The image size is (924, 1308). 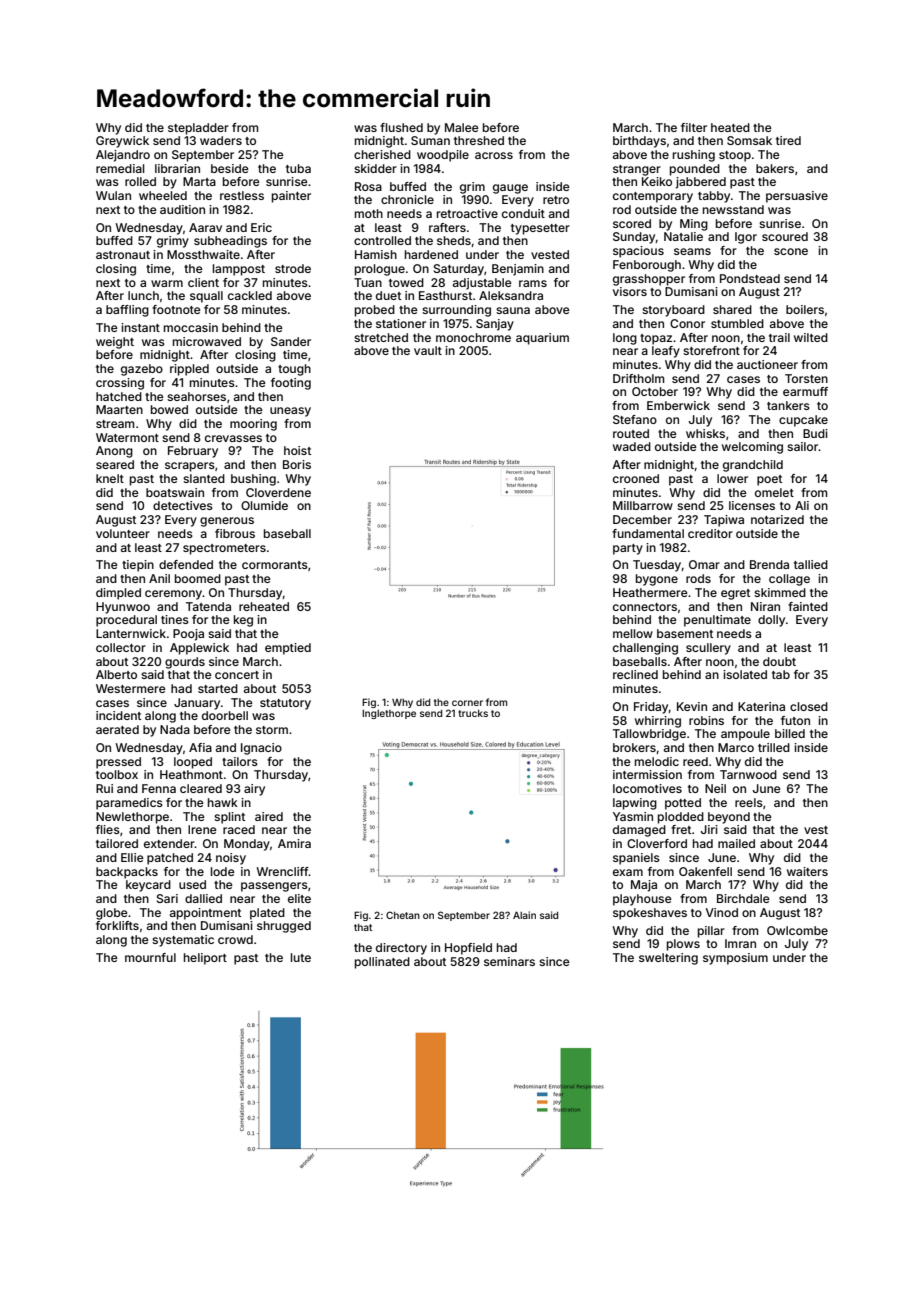 What do you see at coordinates (524, 915) in the screenshot?
I see `Alain` at bounding box center [524, 915].
